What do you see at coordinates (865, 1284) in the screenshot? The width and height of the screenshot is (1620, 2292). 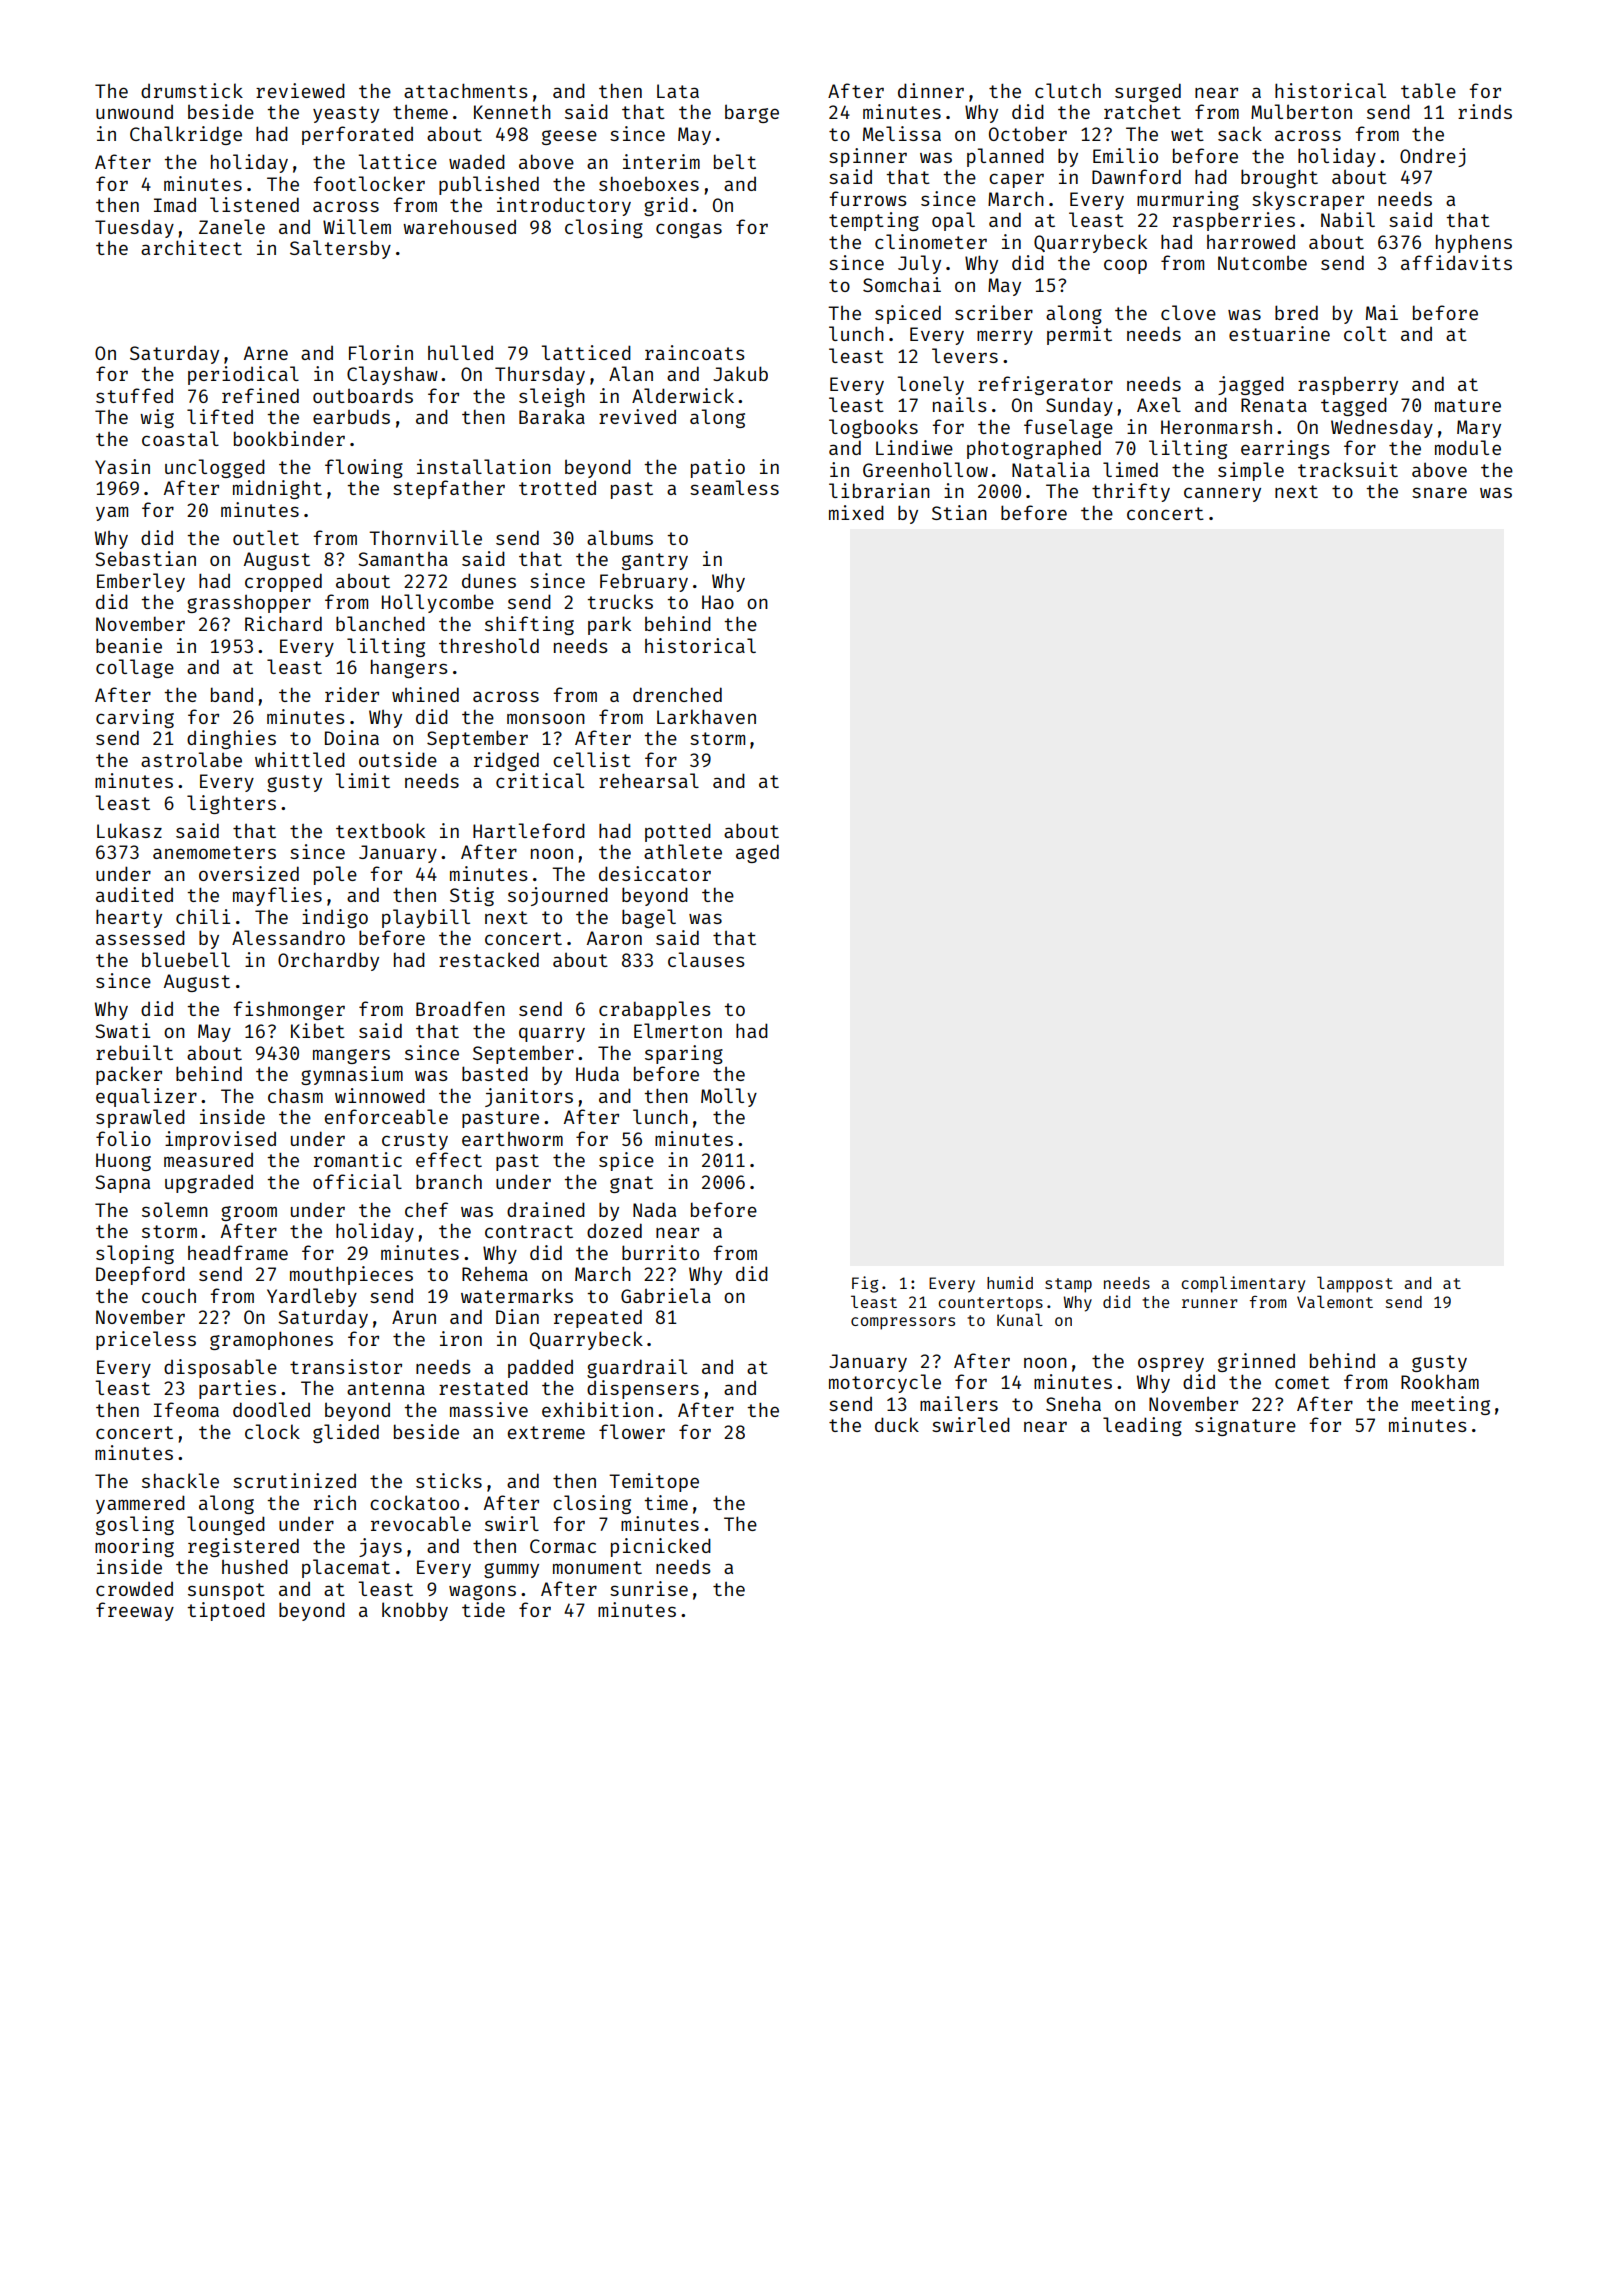 I see `Fig` at bounding box center [865, 1284].
